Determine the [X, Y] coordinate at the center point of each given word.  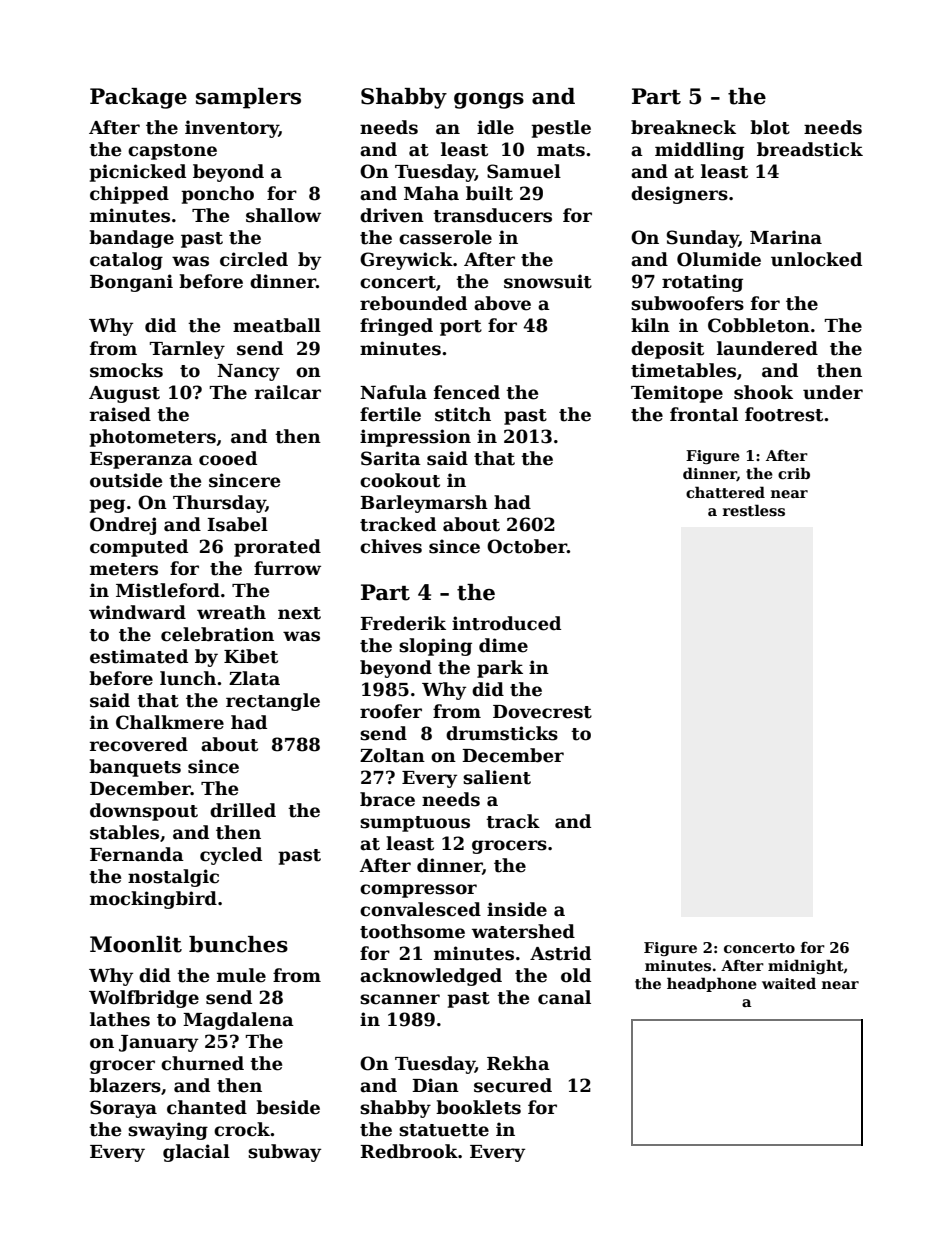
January [158, 1043]
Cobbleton [759, 325]
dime [503, 645]
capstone [172, 152]
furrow [287, 568]
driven [392, 215]
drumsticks [502, 733]
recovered [139, 744]
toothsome [412, 931]
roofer [391, 711]
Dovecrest [542, 712]
